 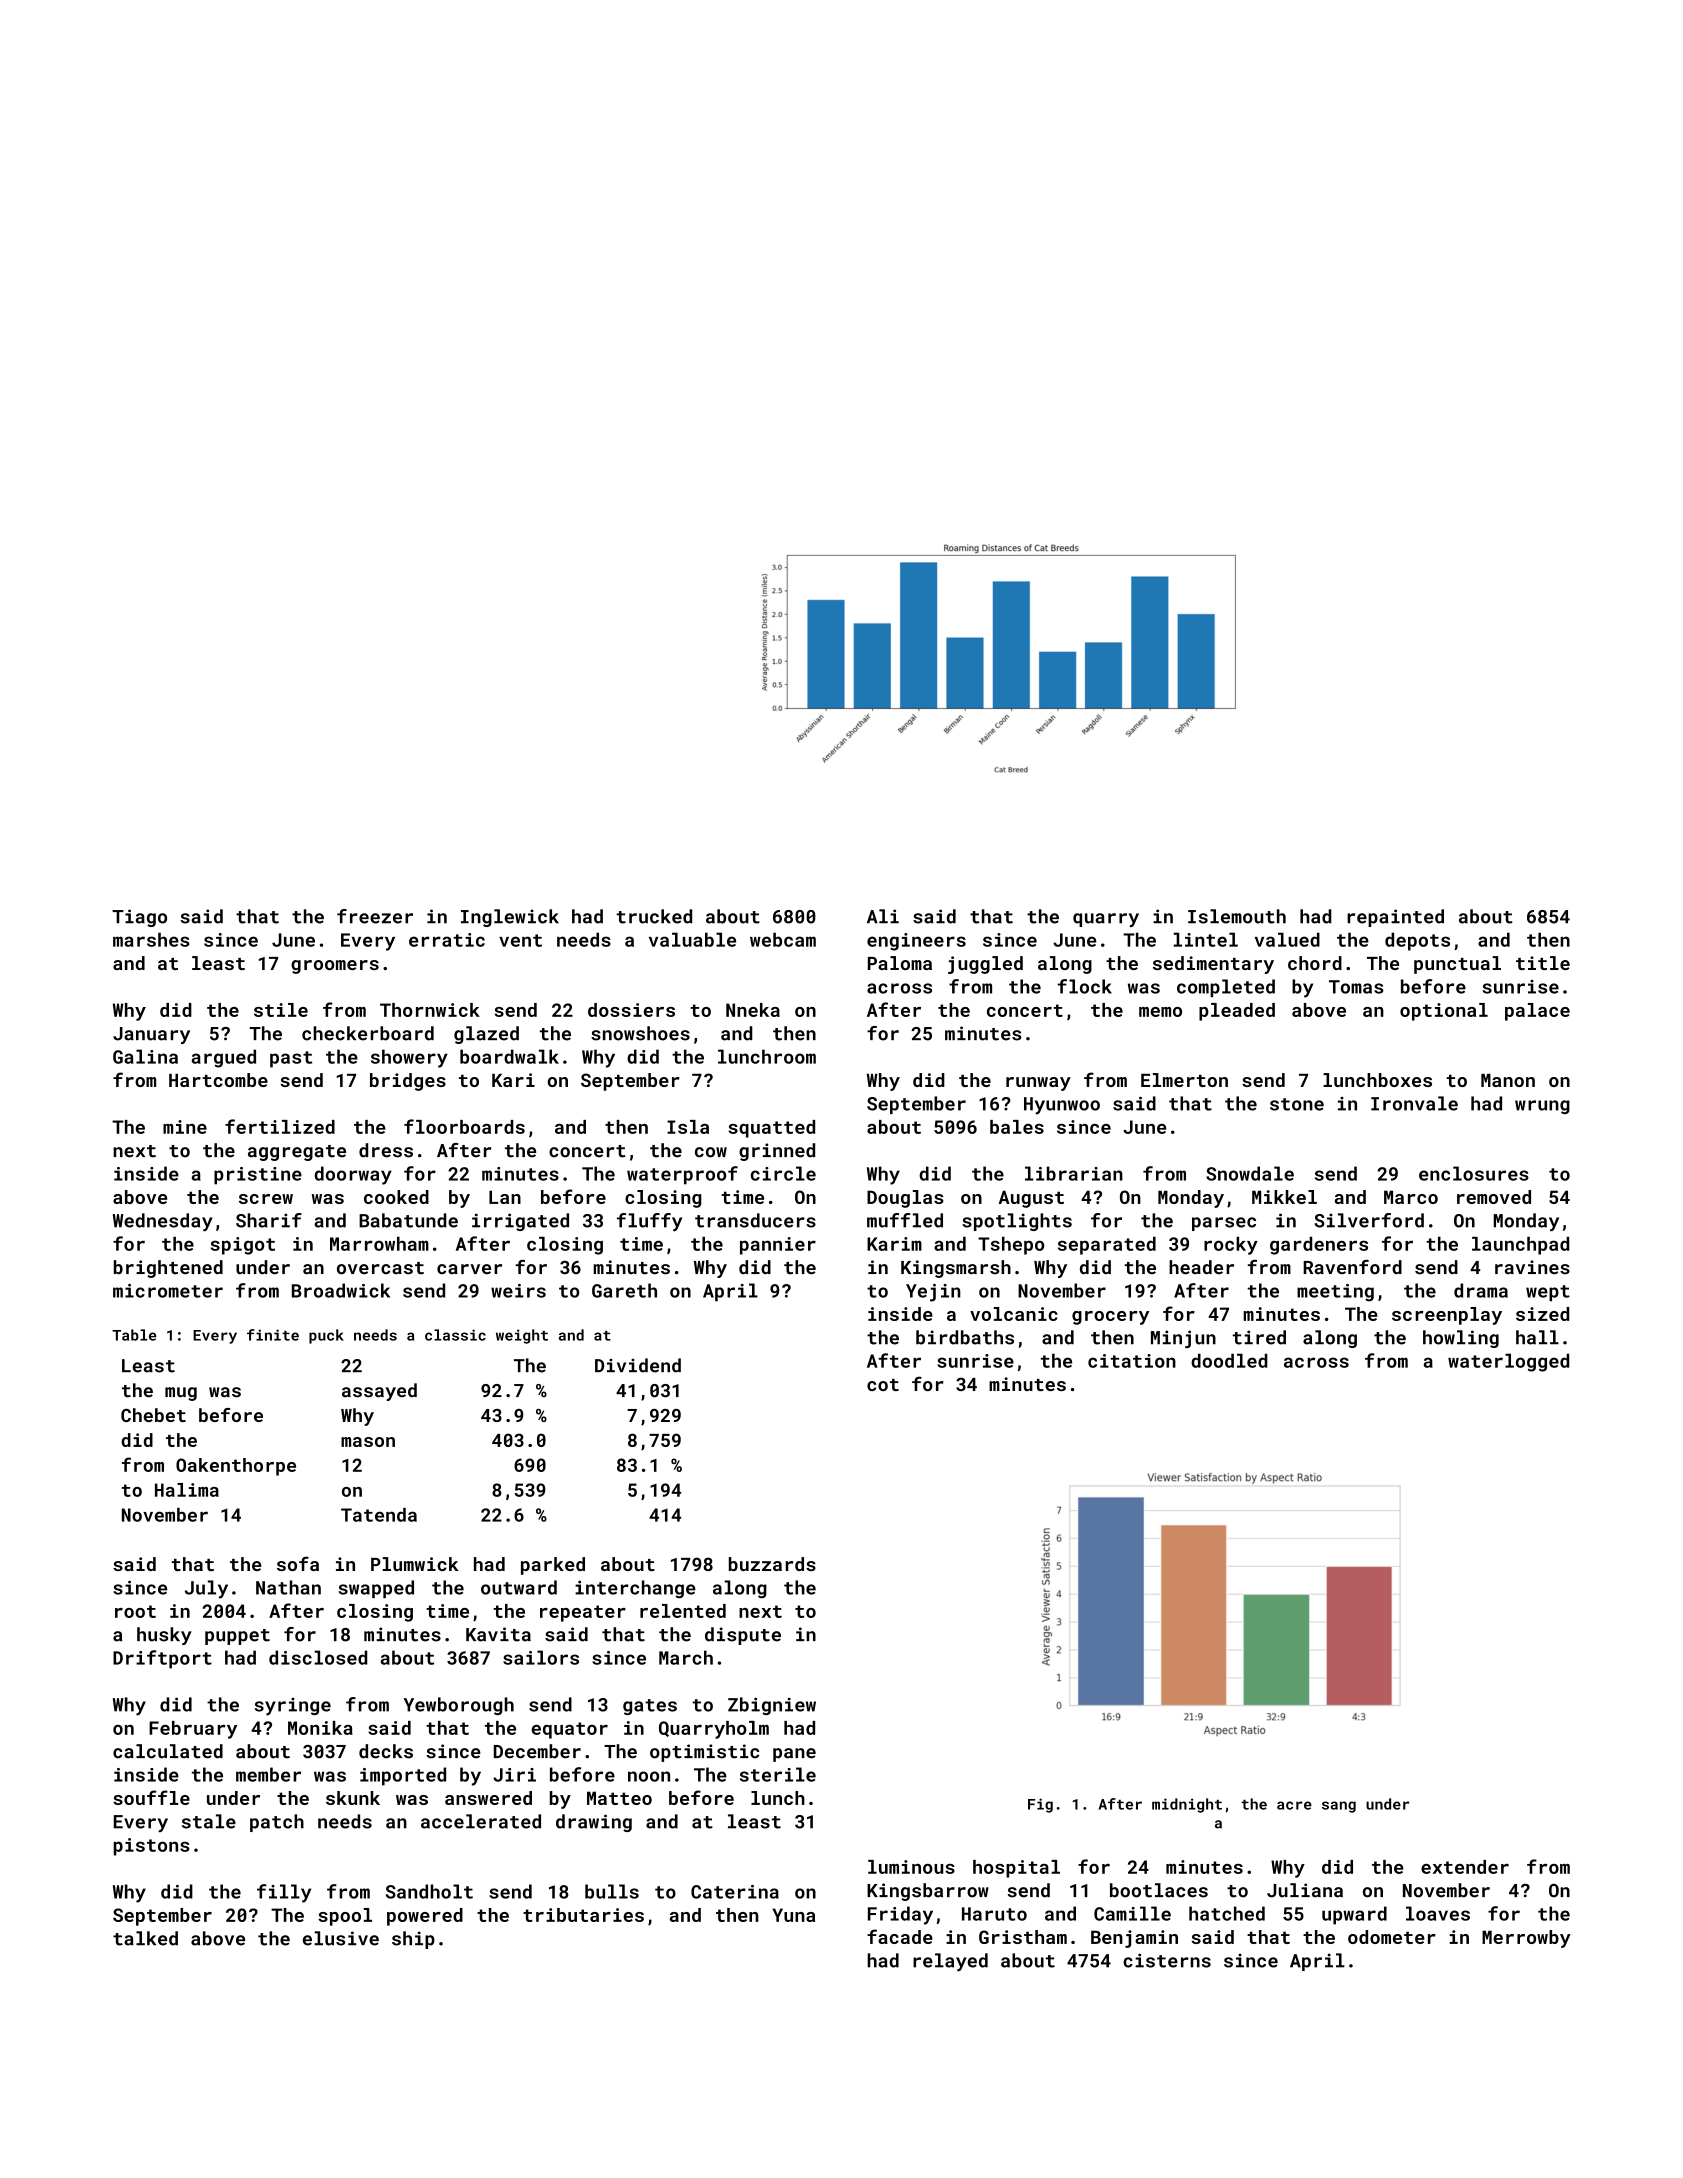 What do you see at coordinates (353, 1798) in the screenshot?
I see `skunk` at bounding box center [353, 1798].
